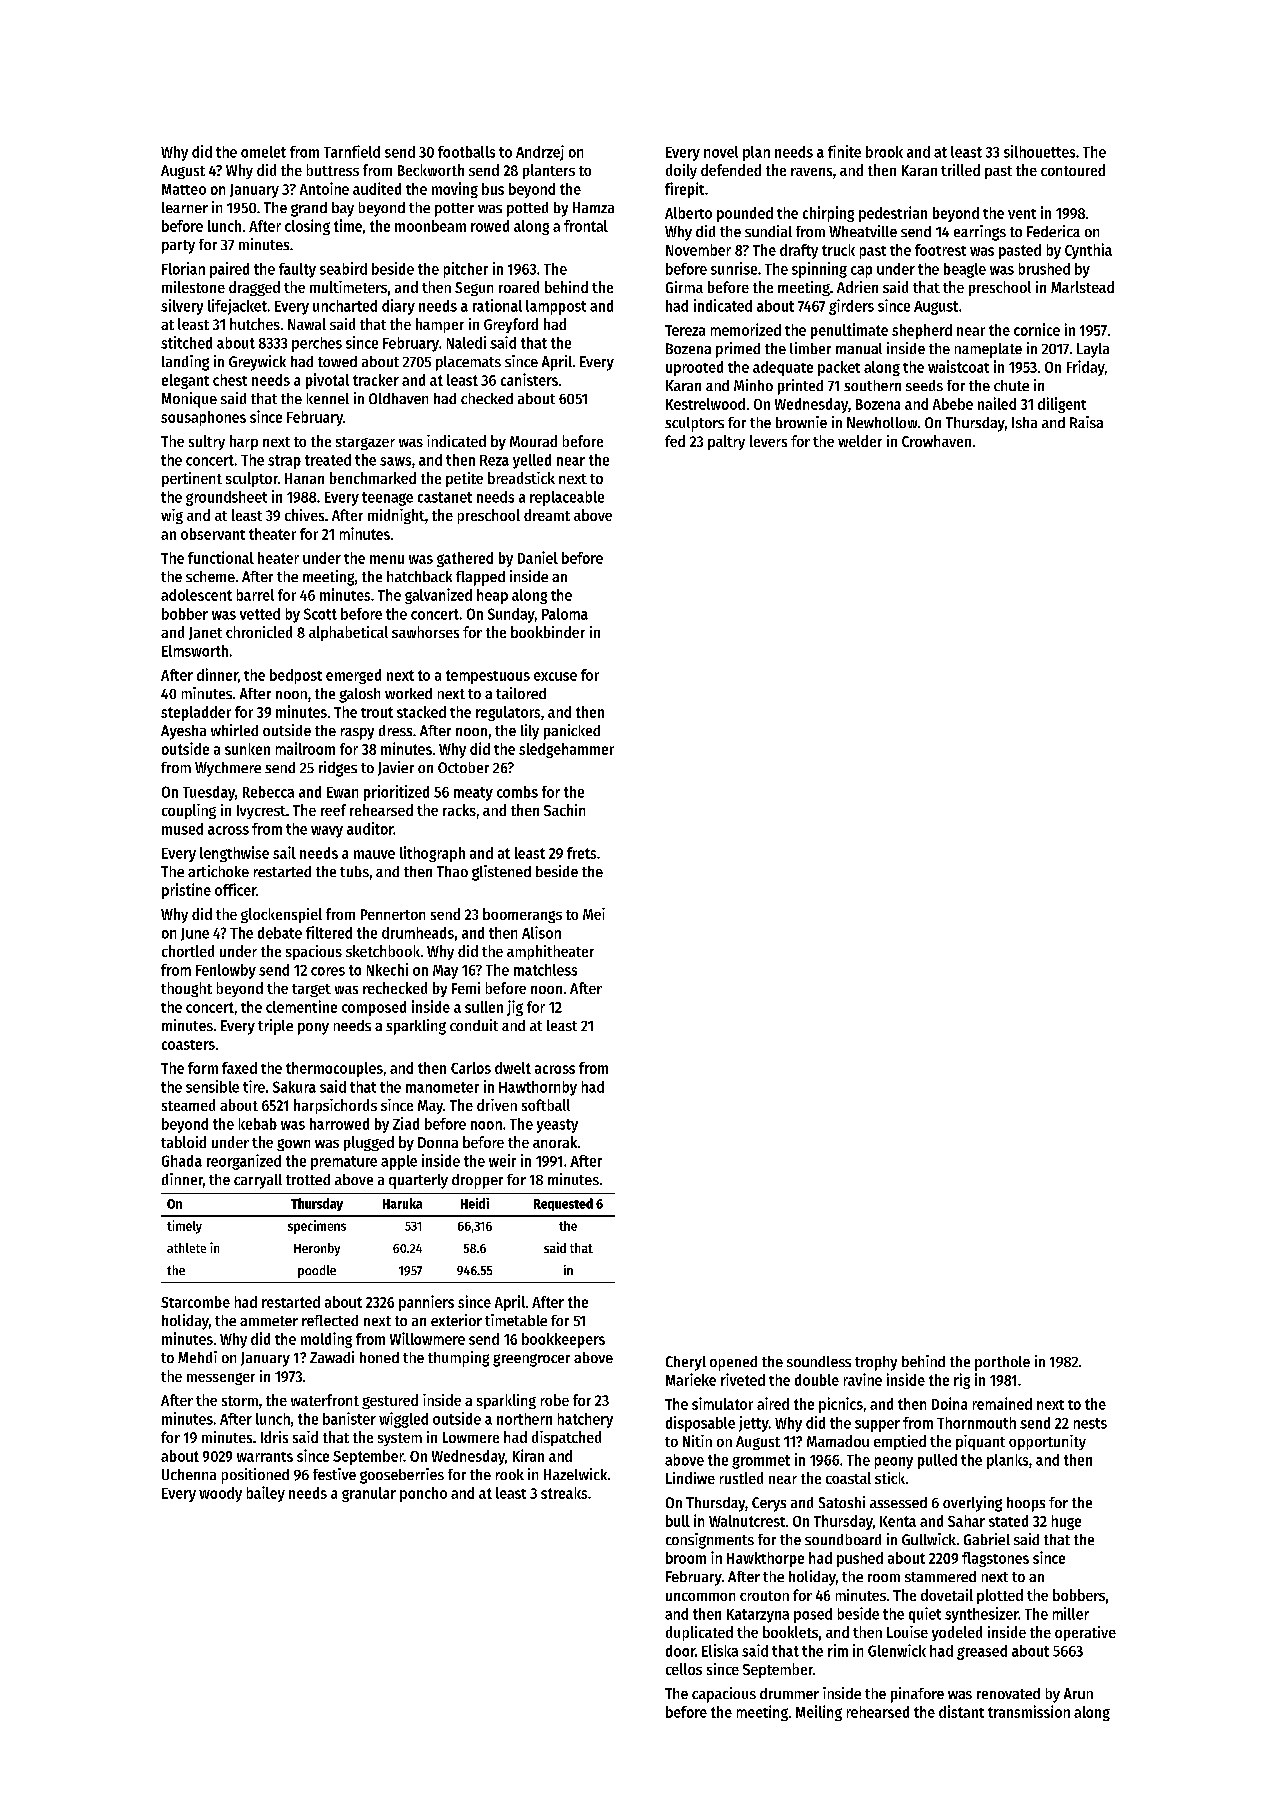  What do you see at coordinates (352, 151) in the image?
I see `Tarnfield` at bounding box center [352, 151].
